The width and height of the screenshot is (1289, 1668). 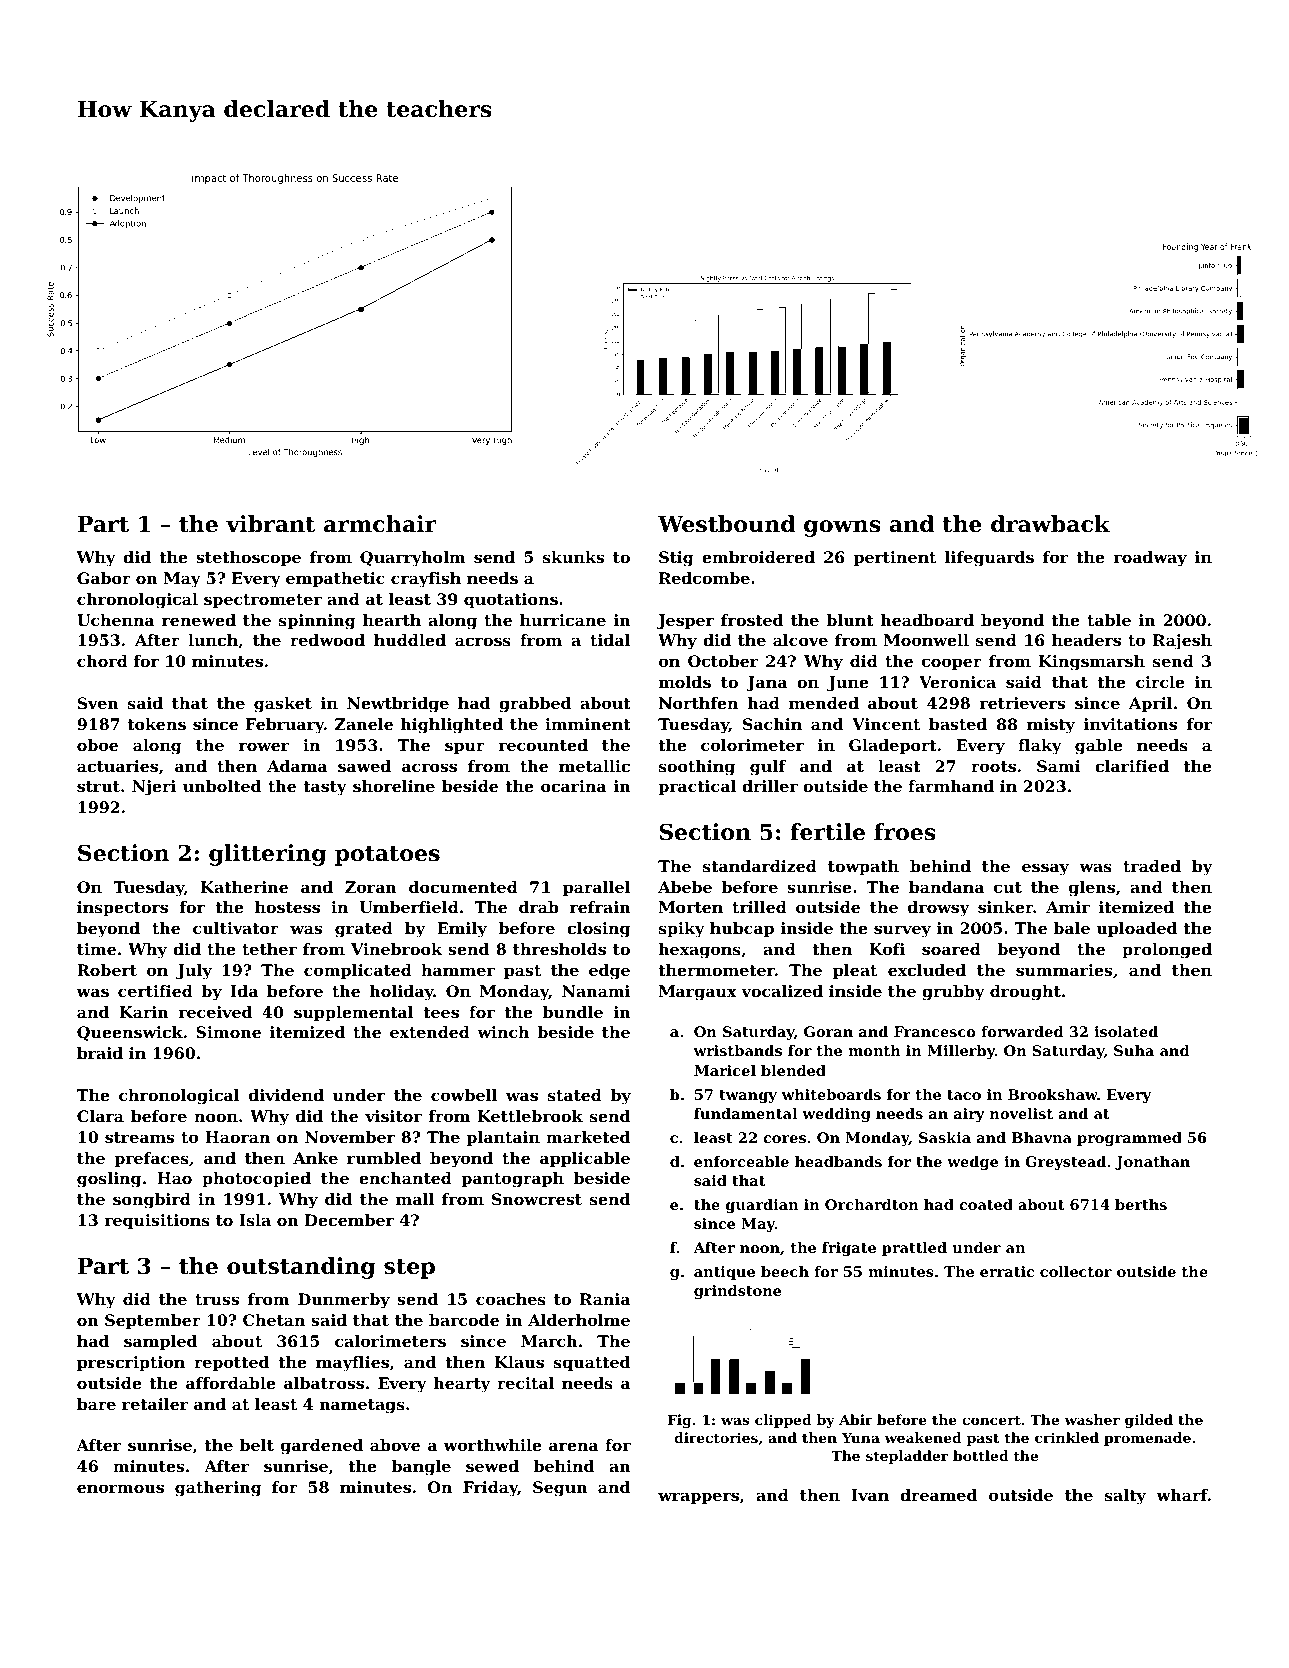 I want to click on potatoes, so click(x=387, y=856).
